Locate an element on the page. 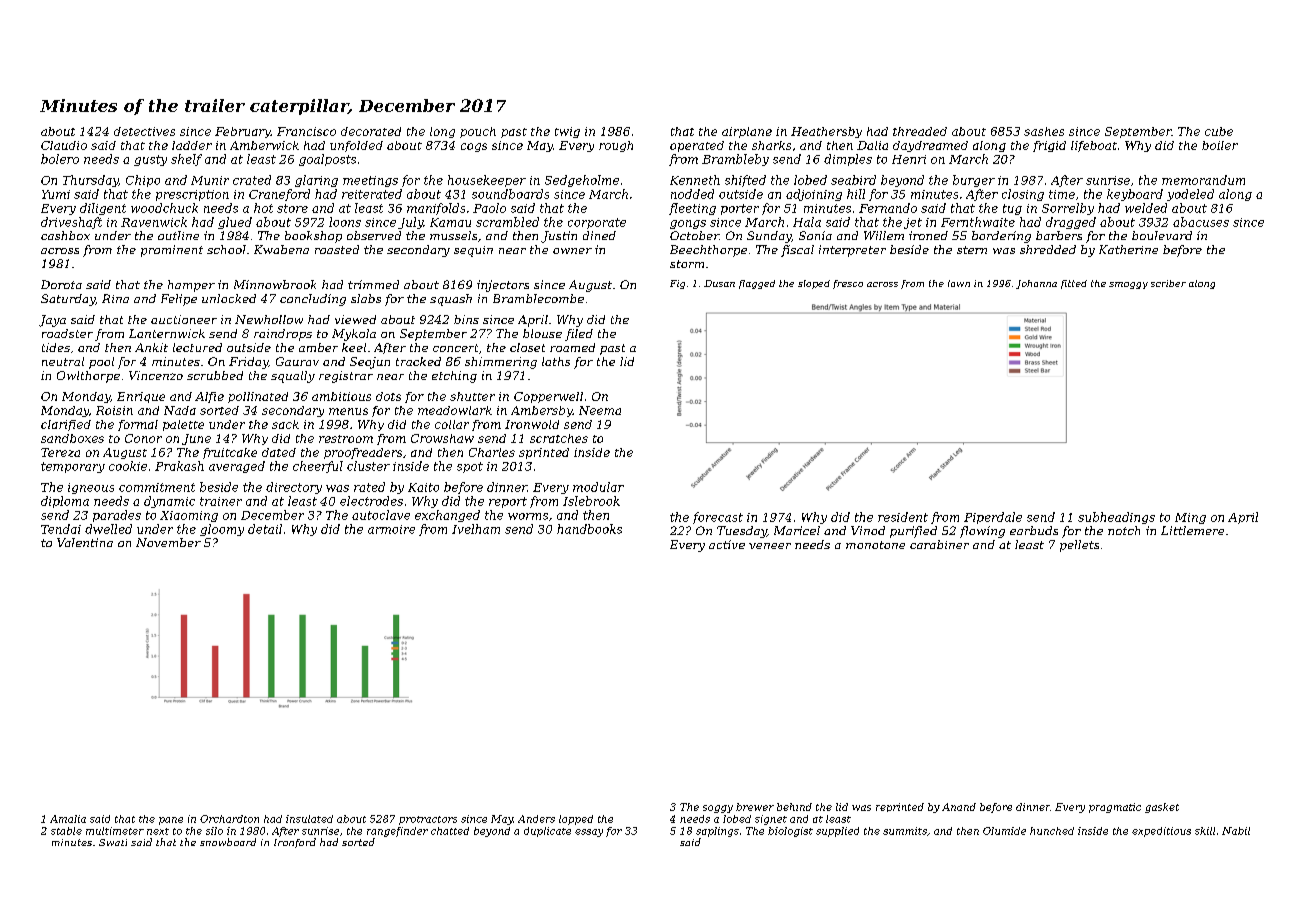 The width and height of the document is (1308, 924). pellets is located at coordinates (1079, 546).
